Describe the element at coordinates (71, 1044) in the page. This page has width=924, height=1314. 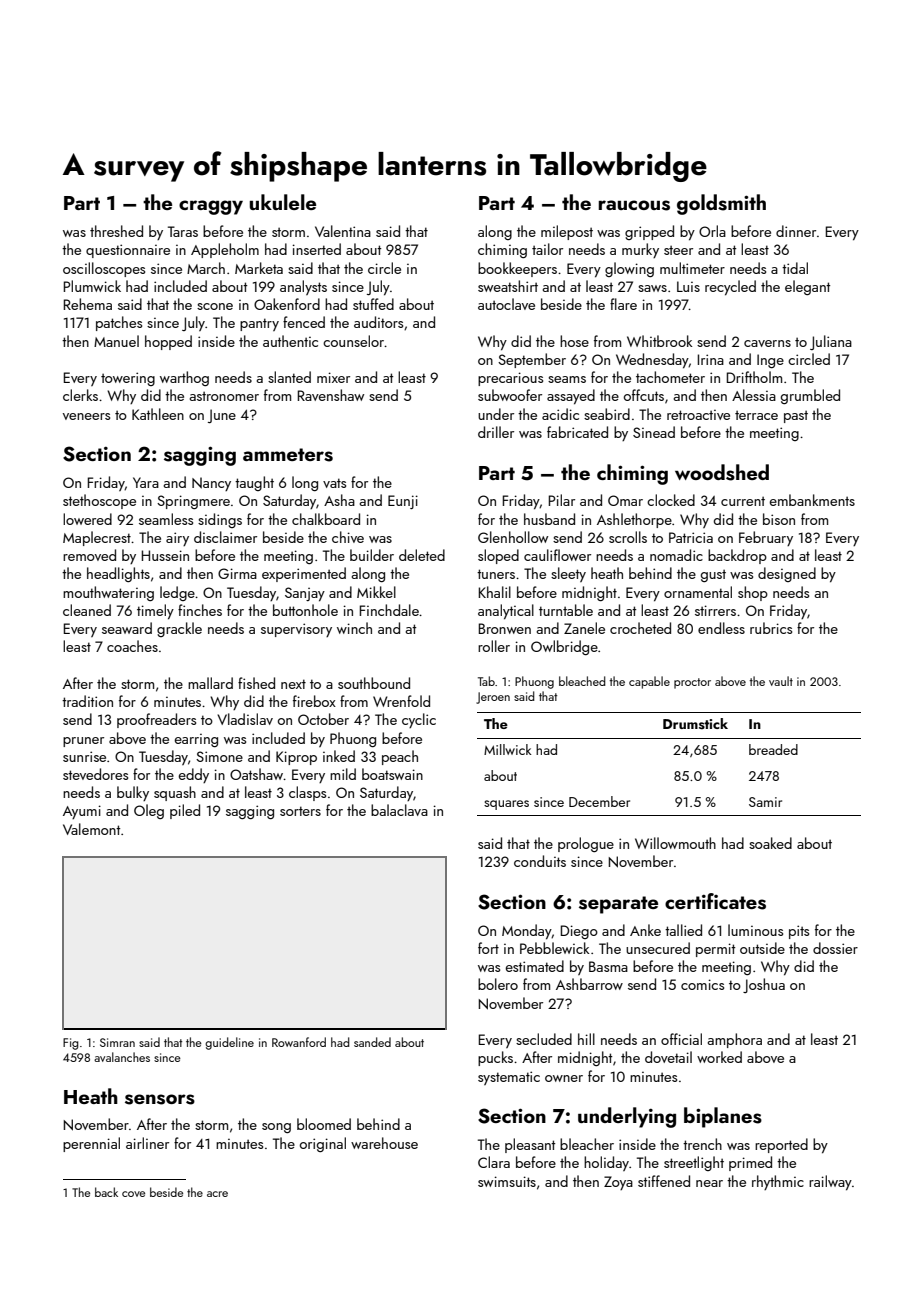
I see `Fig` at that location.
